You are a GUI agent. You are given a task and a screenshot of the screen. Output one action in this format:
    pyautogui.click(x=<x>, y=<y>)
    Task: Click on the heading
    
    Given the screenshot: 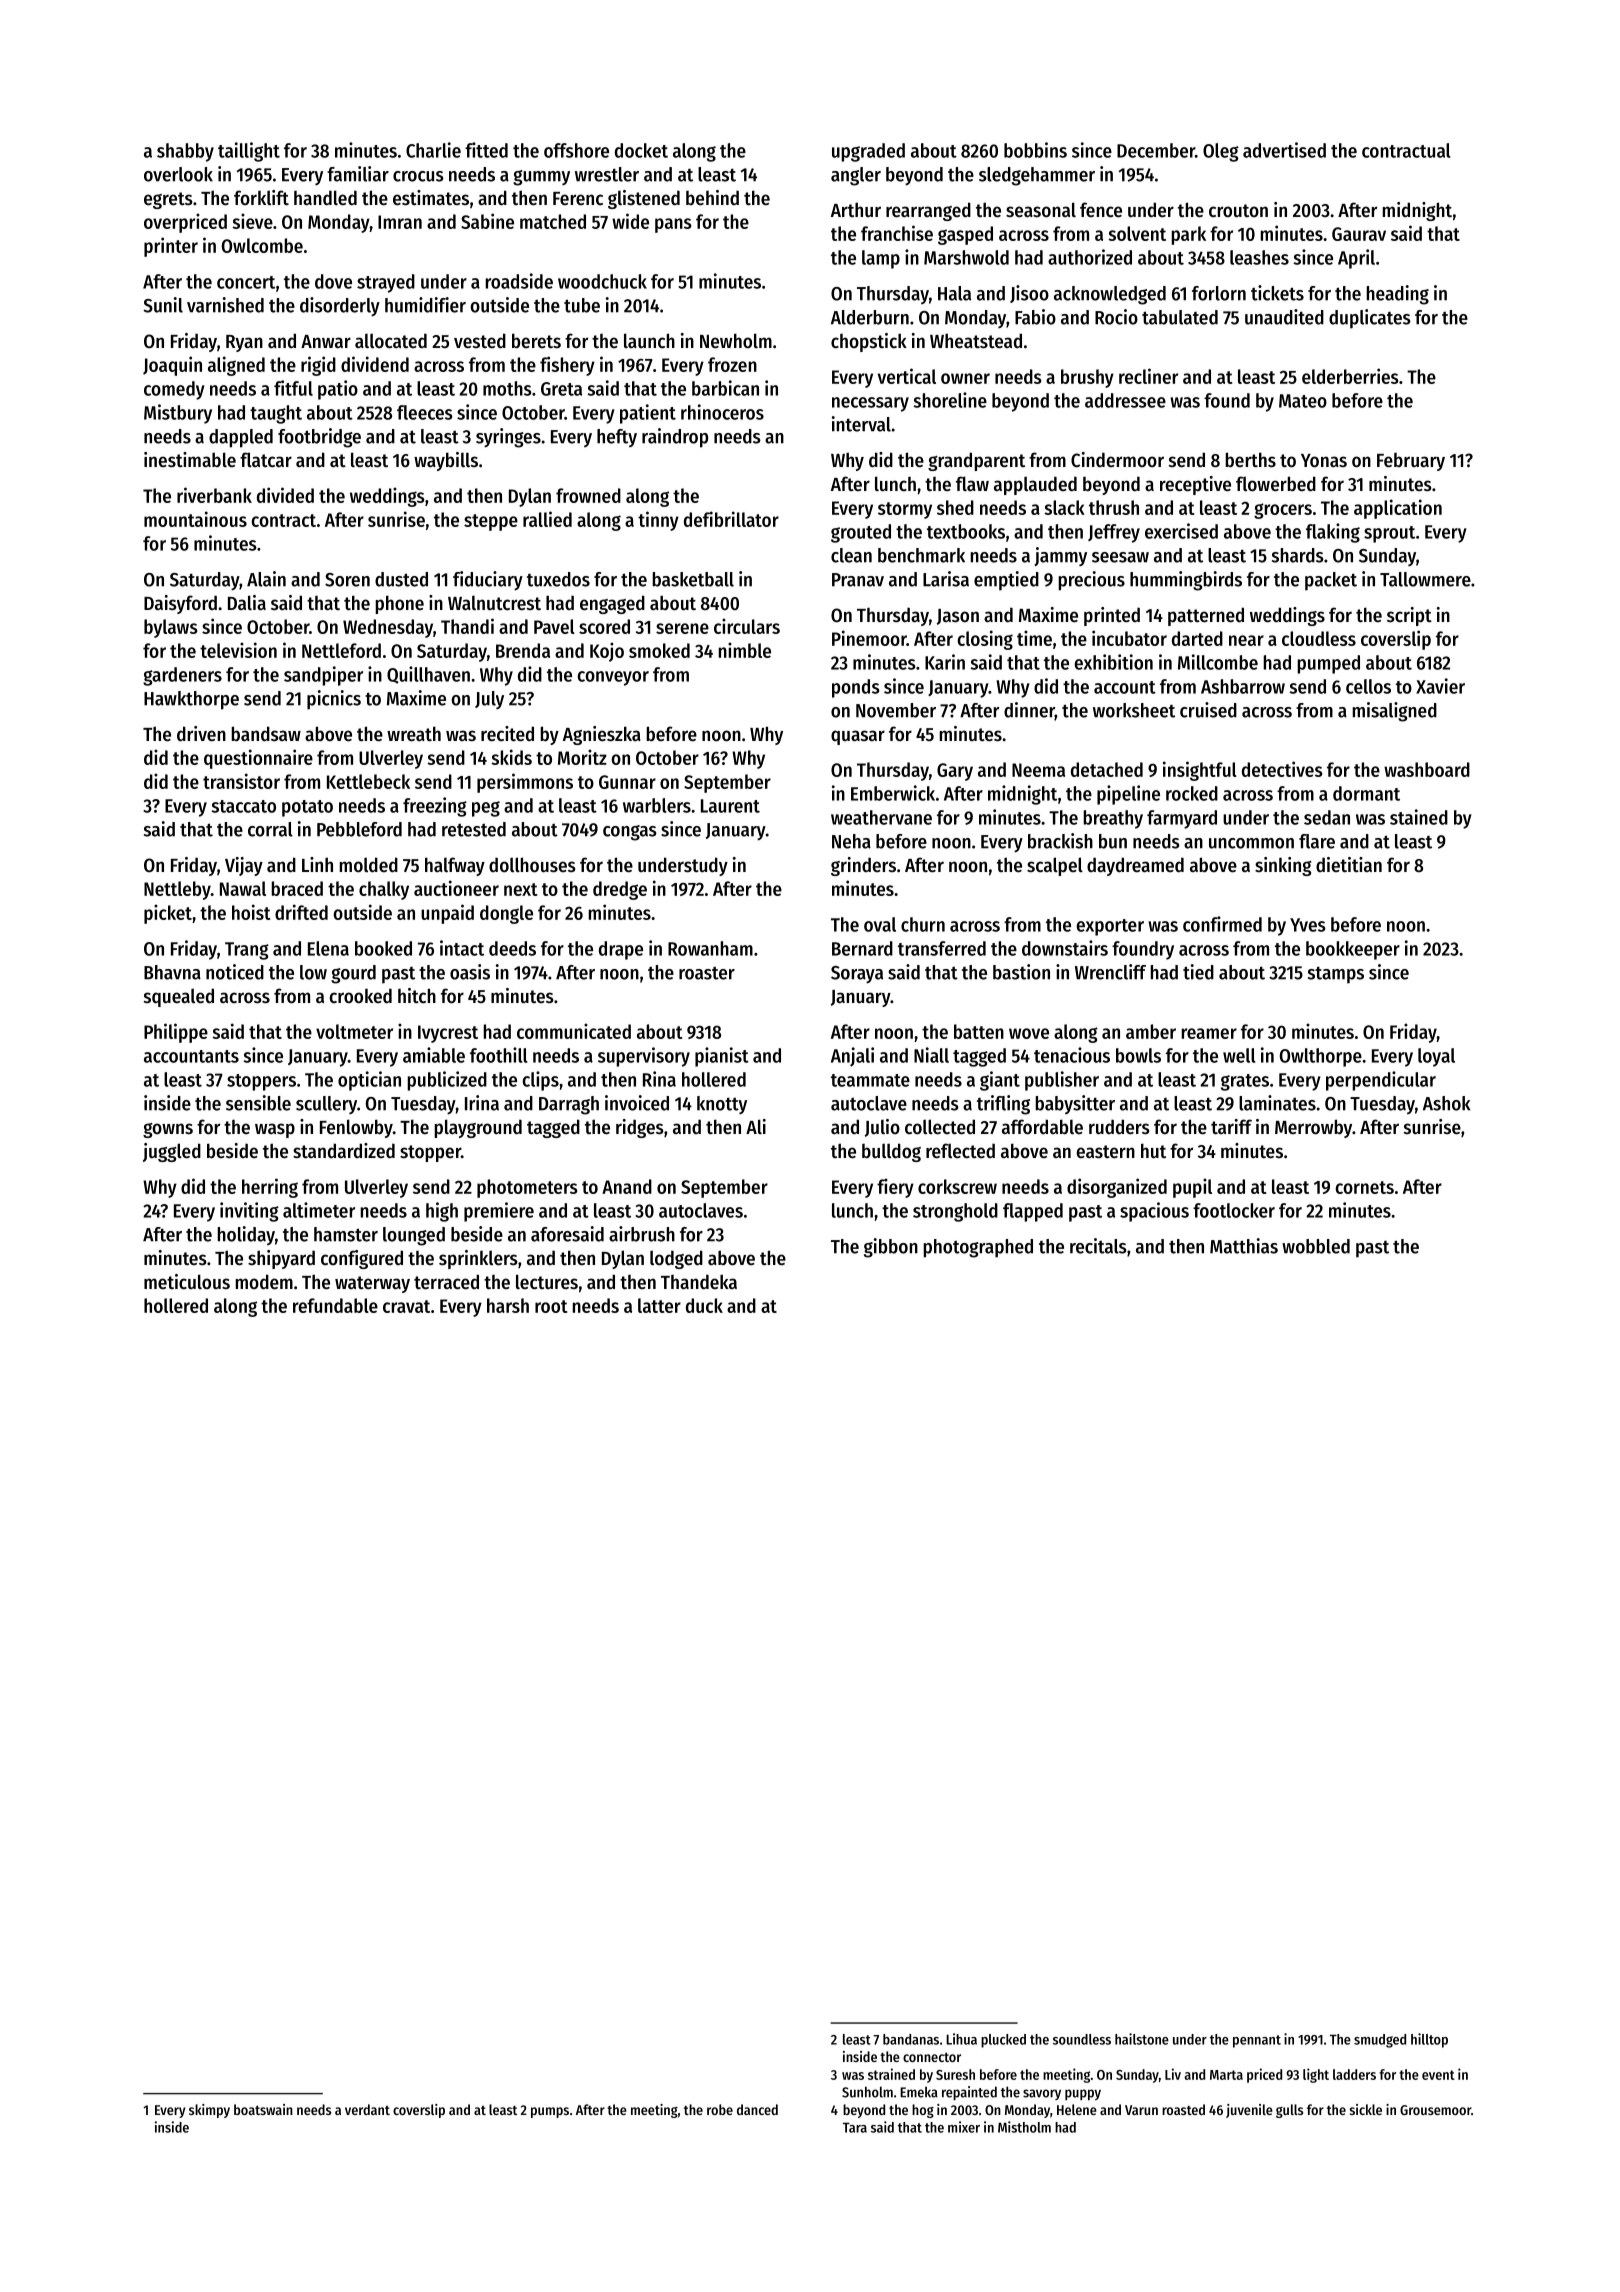 What is the action you would take?
    pyautogui.click(x=1397, y=295)
